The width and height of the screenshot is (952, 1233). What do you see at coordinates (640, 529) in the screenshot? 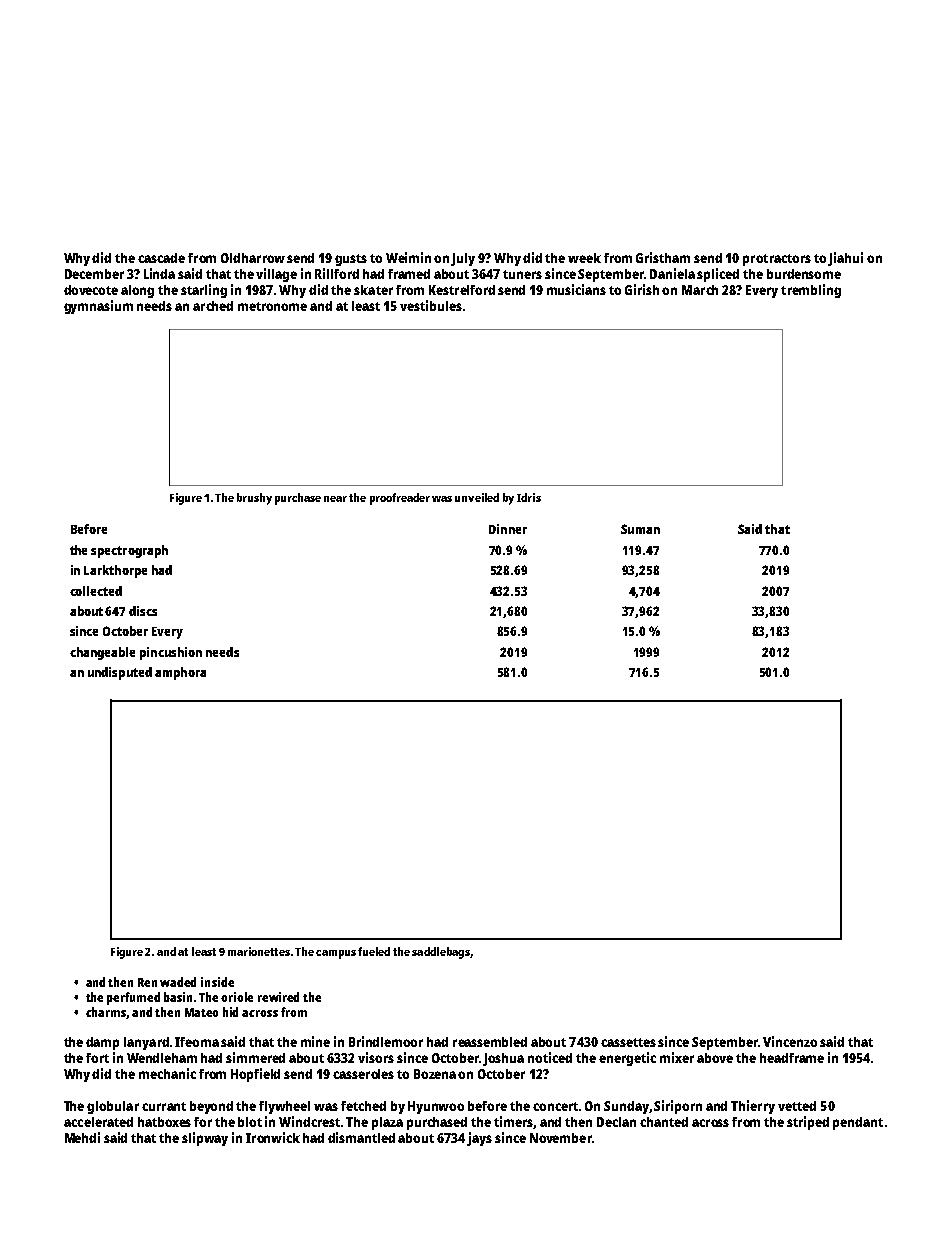
I see `Suman` at bounding box center [640, 529].
